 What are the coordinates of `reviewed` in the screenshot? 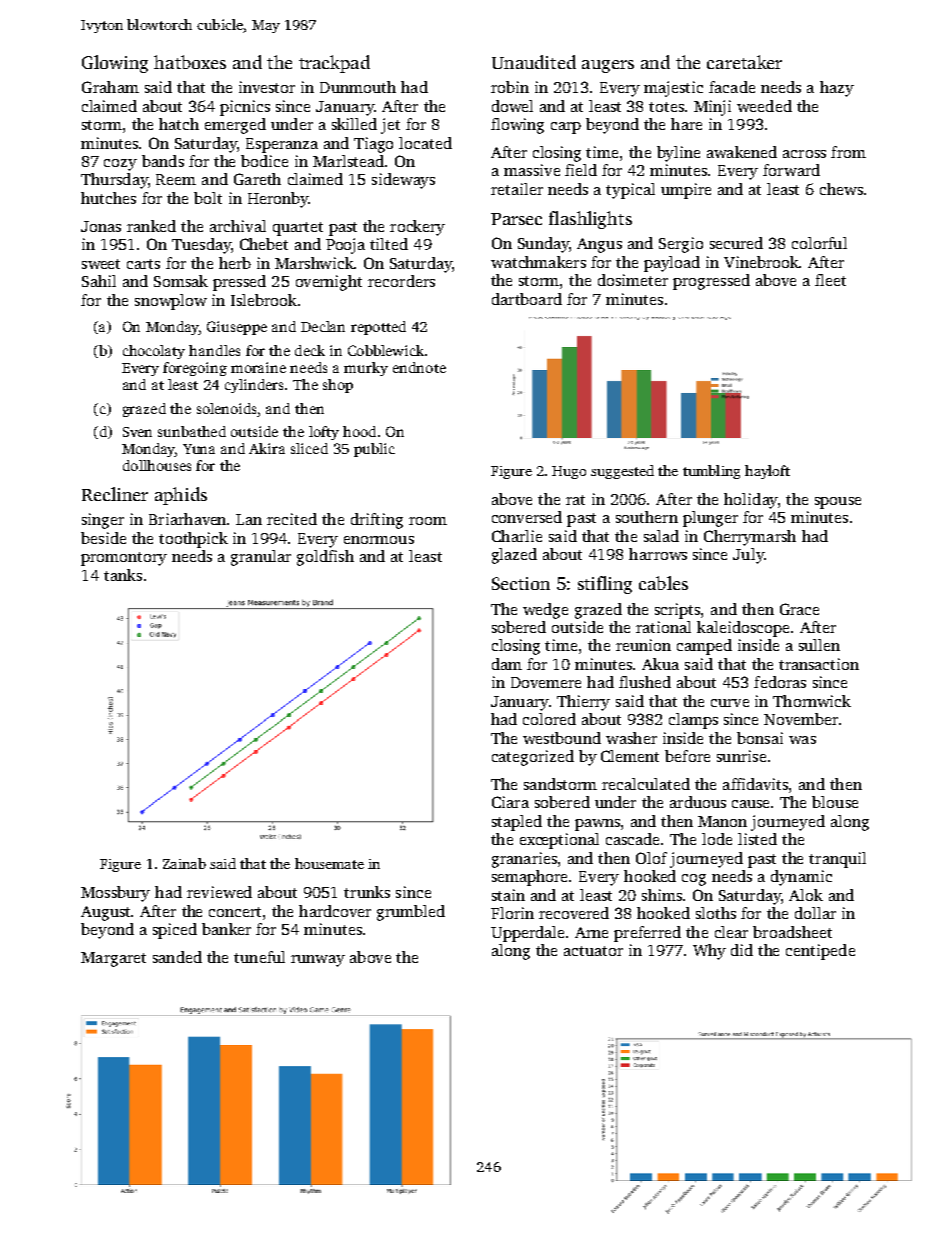 It's located at (219, 892).
